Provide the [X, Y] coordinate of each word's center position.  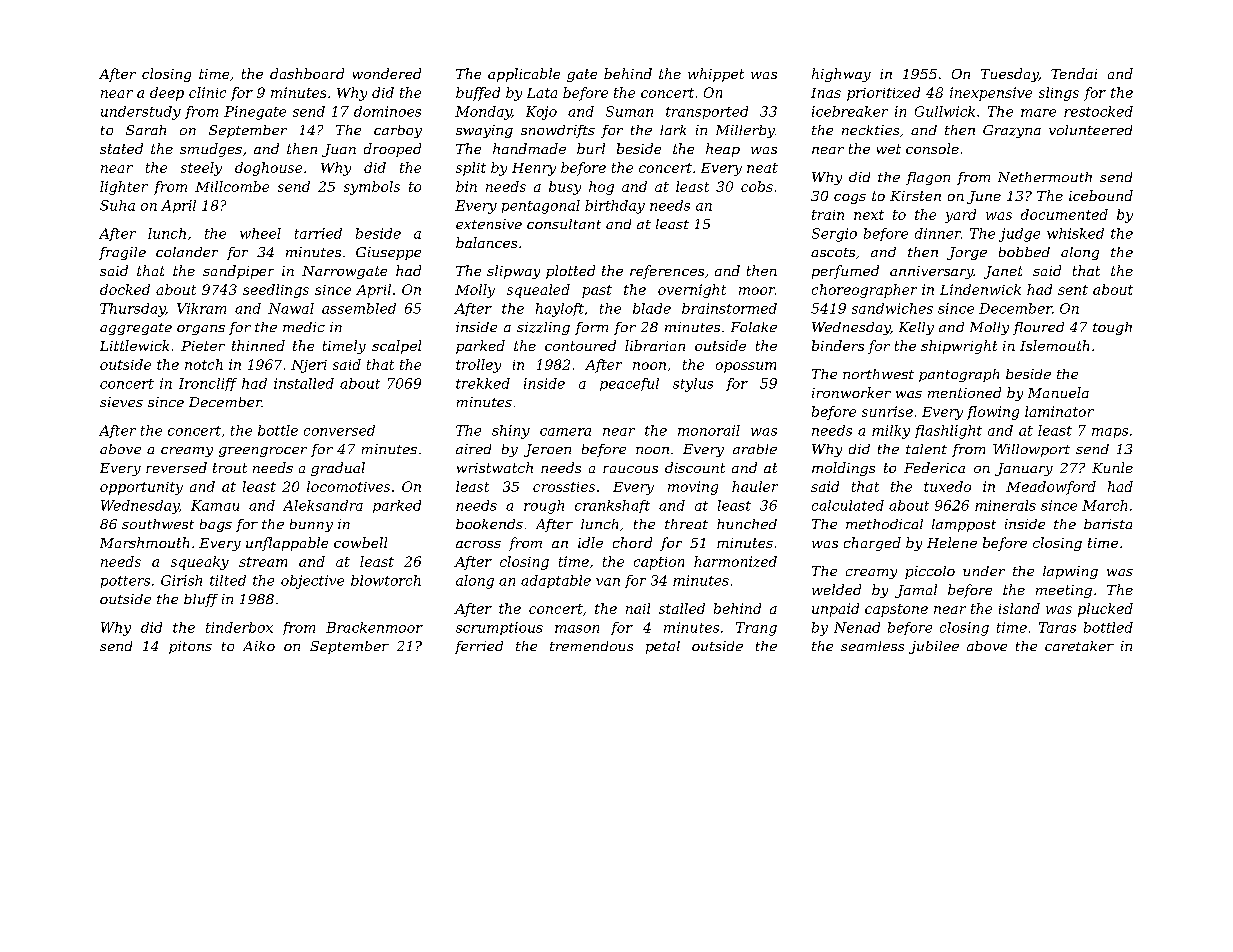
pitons [190, 647]
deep [167, 94]
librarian [655, 345]
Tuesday [1010, 75]
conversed [339, 430]
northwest [878, 374]
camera [565, 432]
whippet [716, 75]
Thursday [133, 310]
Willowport [1031, 450]
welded [836, 589]
